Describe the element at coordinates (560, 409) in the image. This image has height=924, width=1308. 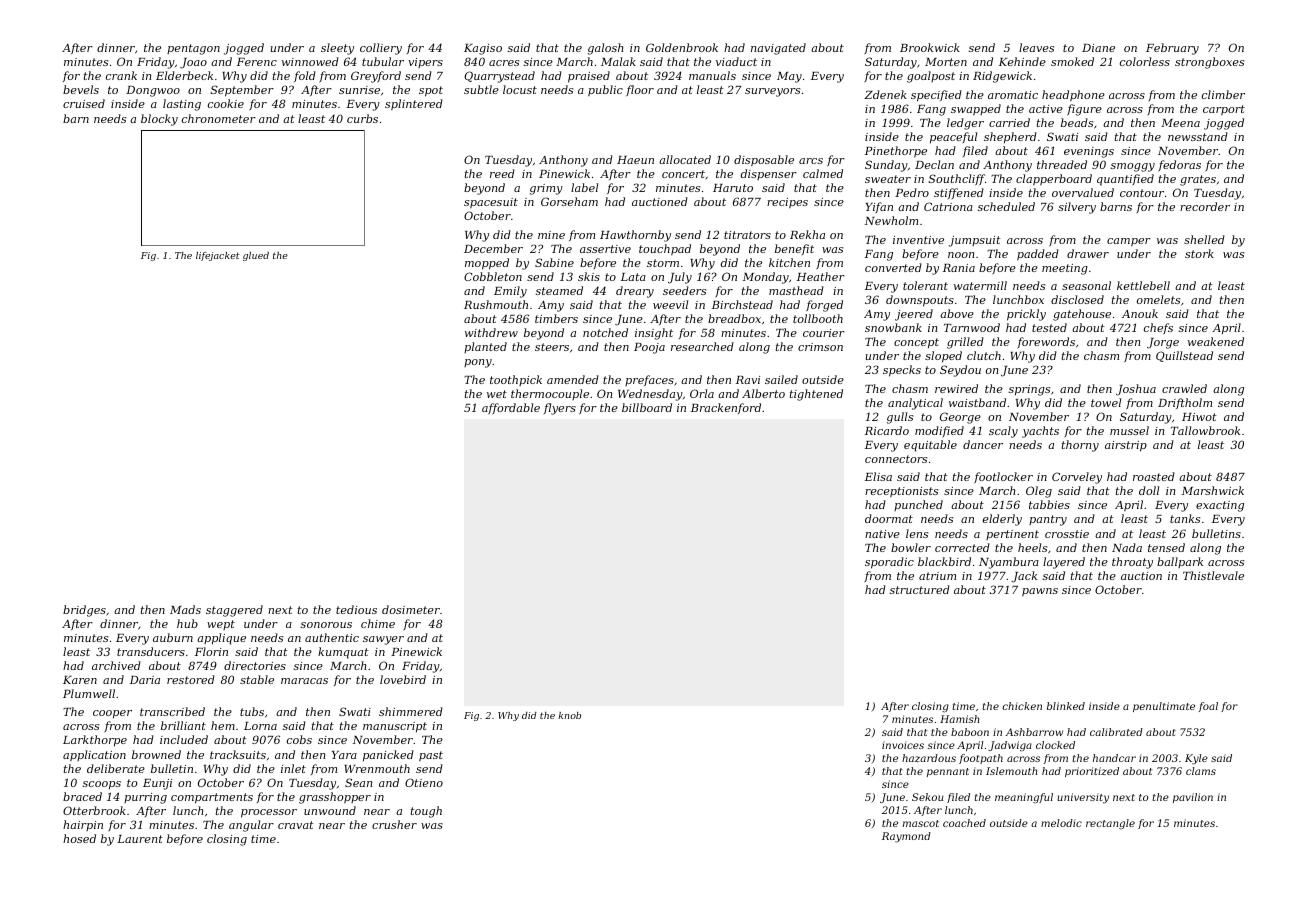
I see `flyers` at that location.
